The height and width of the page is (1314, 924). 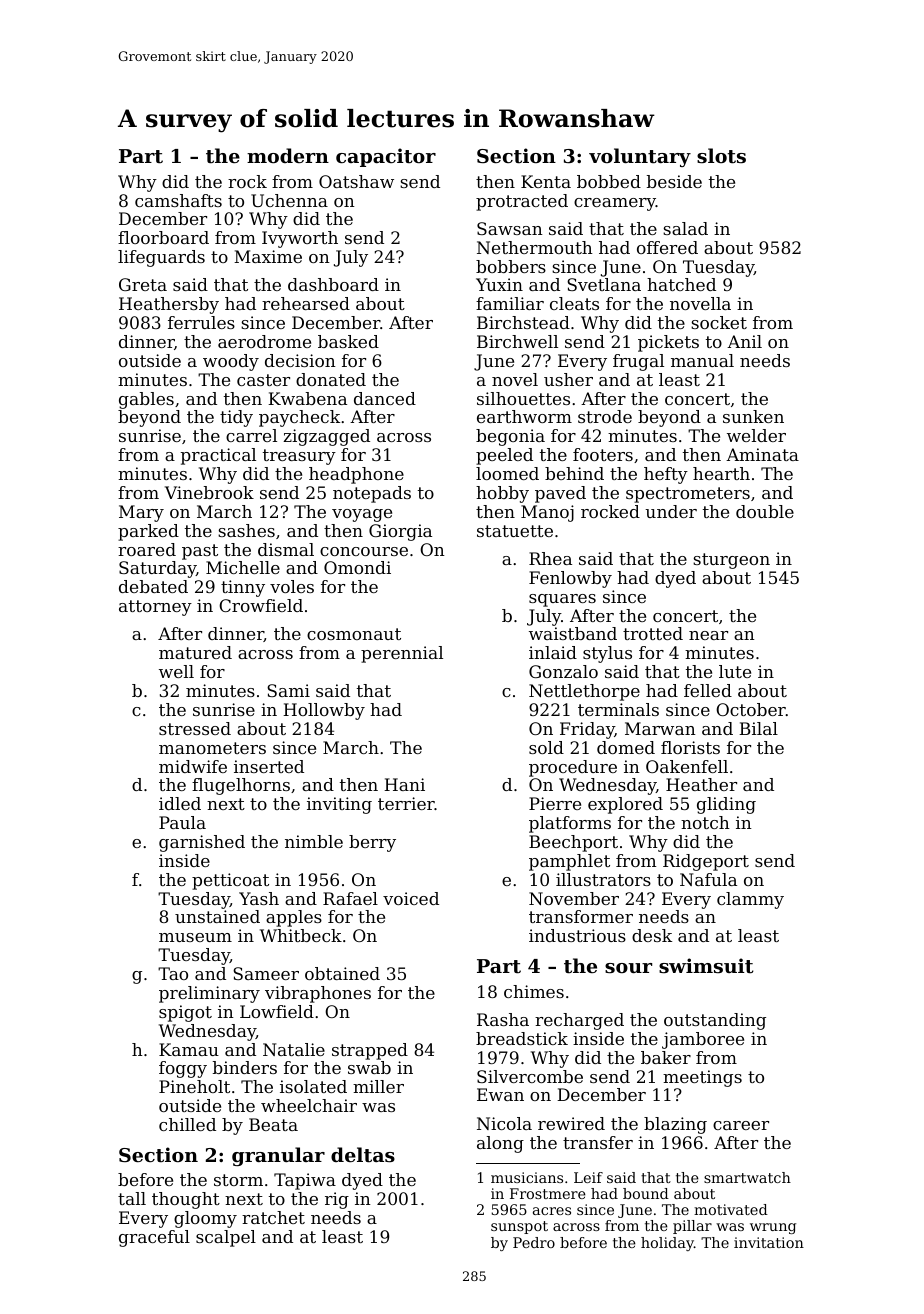 What do you see at coordinates (570, 579) in the page?
I see `Fenlowby` at bounding box center [570, 579].
